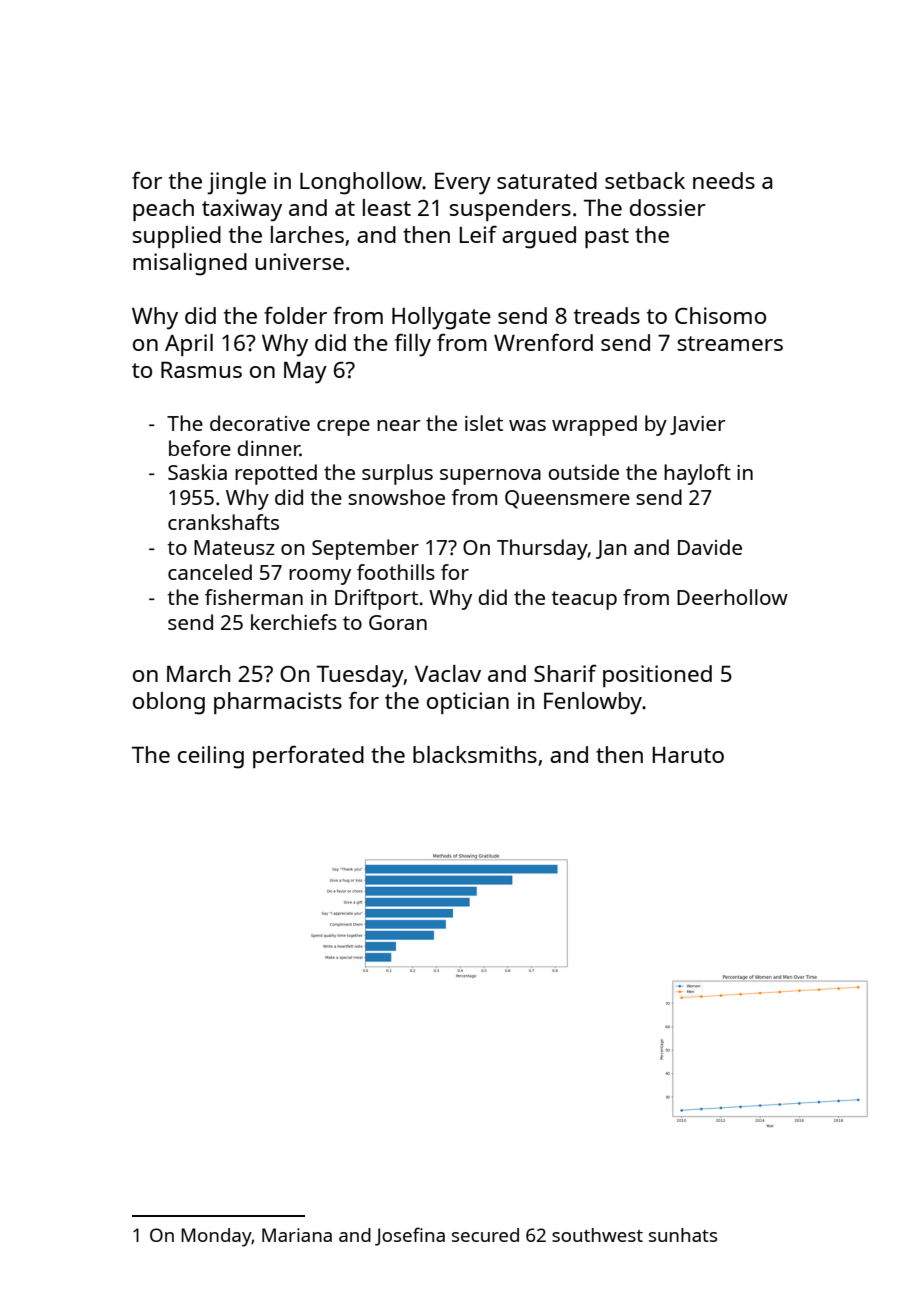 The height and width of the document is (1311, 924). I want to click on blacksmiths, so click(475, 754).
